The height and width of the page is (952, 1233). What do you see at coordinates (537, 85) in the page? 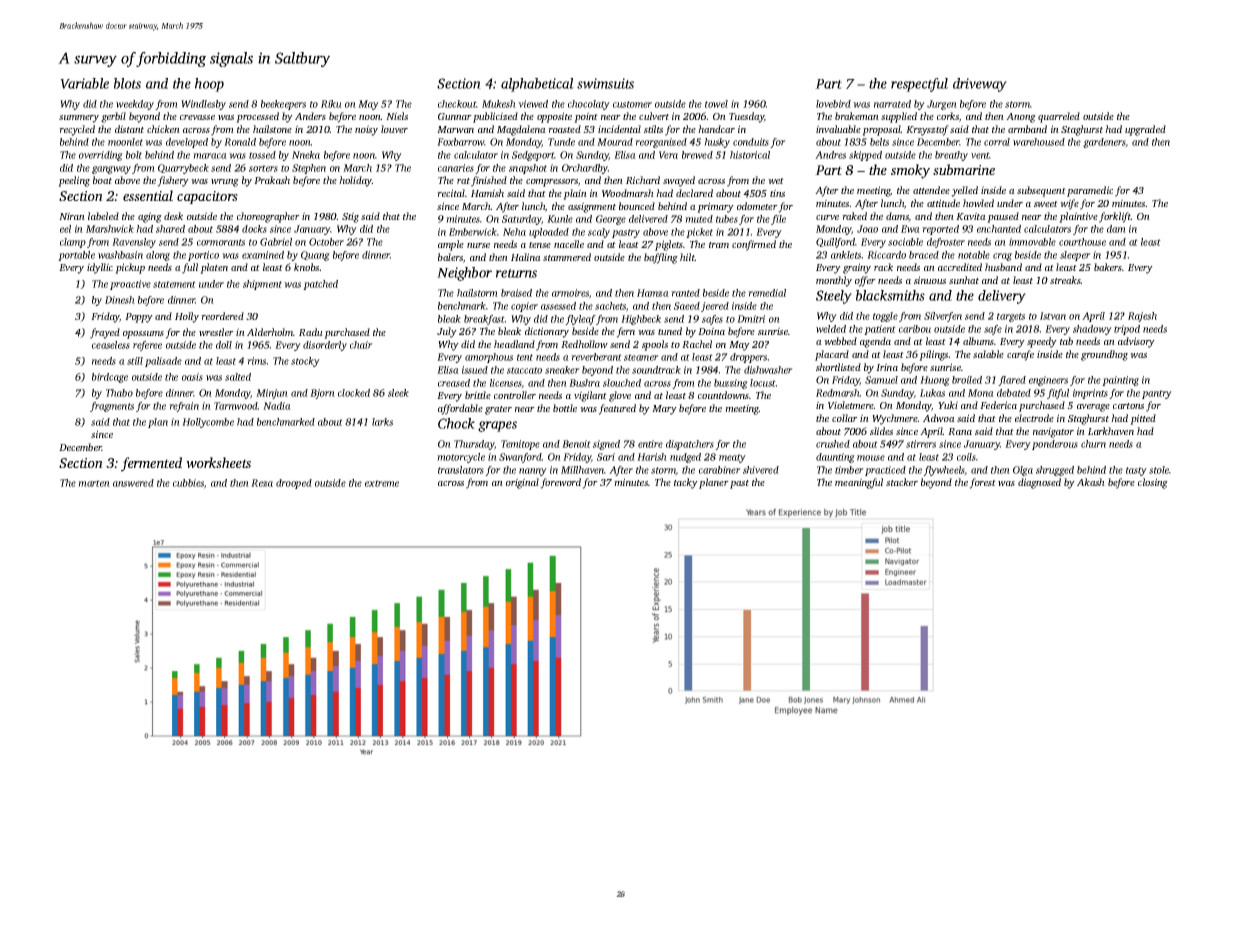
I see `alphabetical` at bounding box center [537, 85].
